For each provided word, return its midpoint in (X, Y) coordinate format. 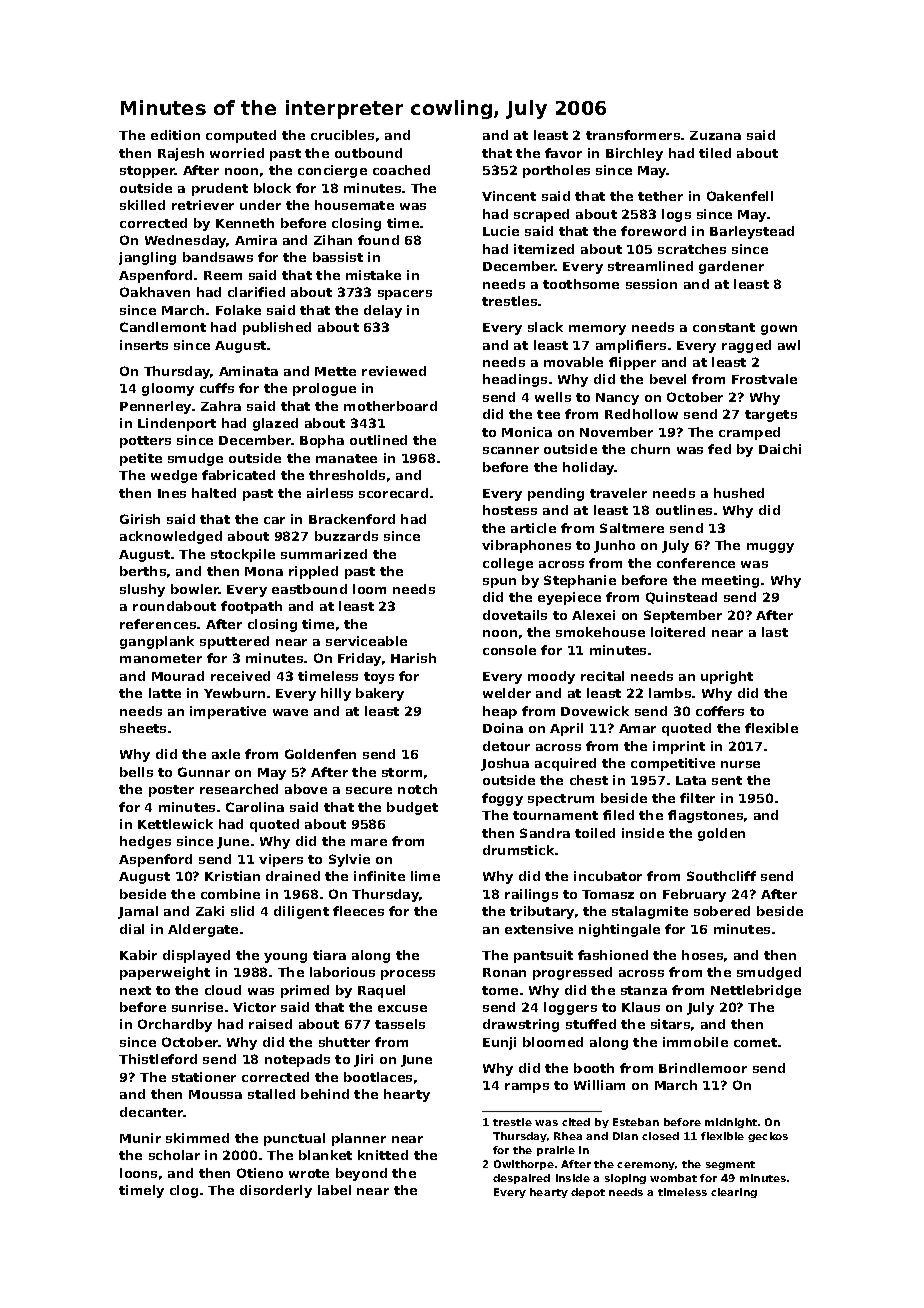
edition (175, 135)
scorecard (393, 493)
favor (563, 153)
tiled (715, 153)
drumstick (518, 850)
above (306, 789)
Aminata (248, 371)
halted (214, 493)
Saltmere (632, 528)
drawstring (521, 1025)
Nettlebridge (756, 991)
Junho (614, 546)
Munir (140, 1138)
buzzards (346, 536)
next (135, 990)
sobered (722, 911)
